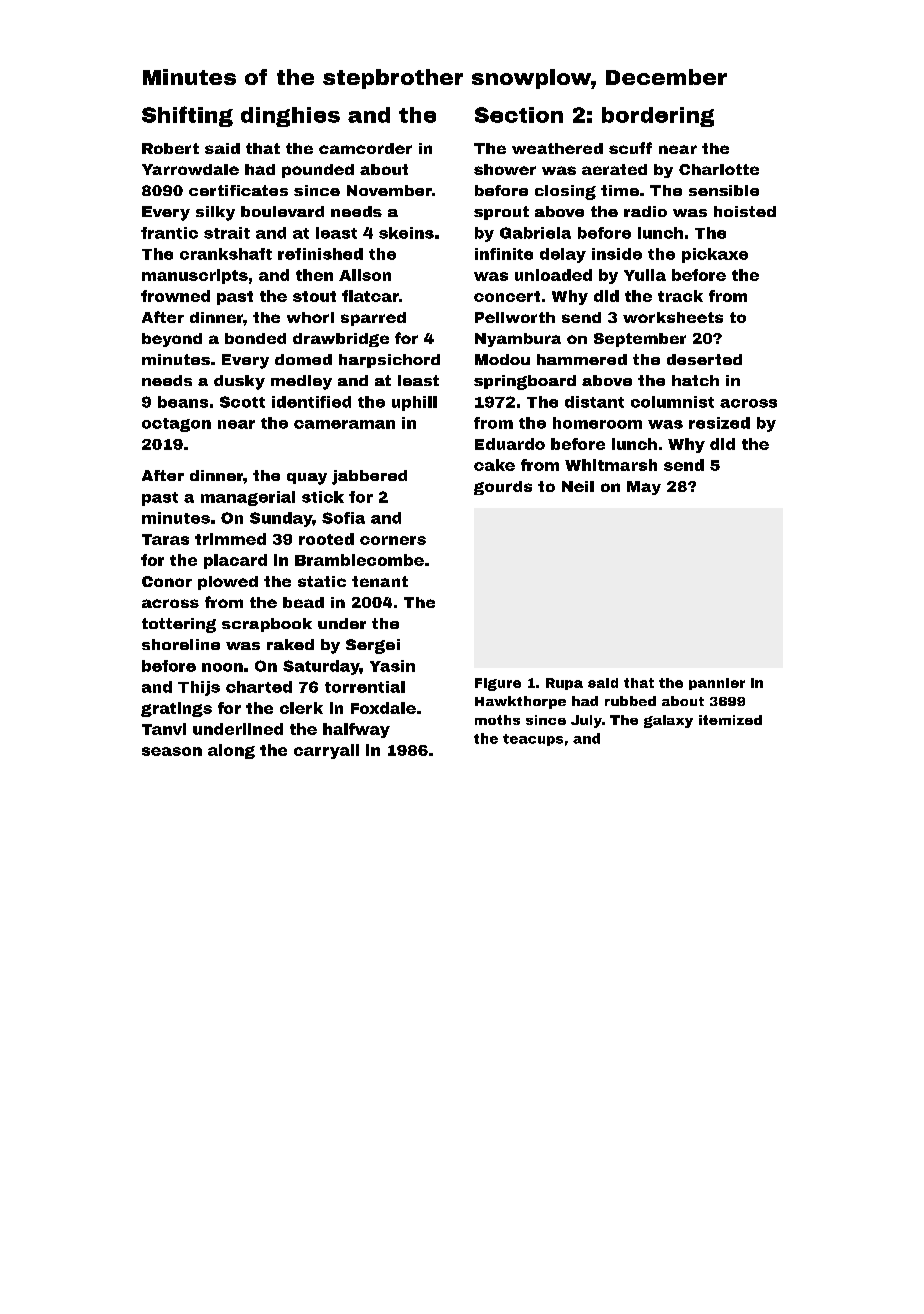  I want to click on dinghies, so click(290, 117).
